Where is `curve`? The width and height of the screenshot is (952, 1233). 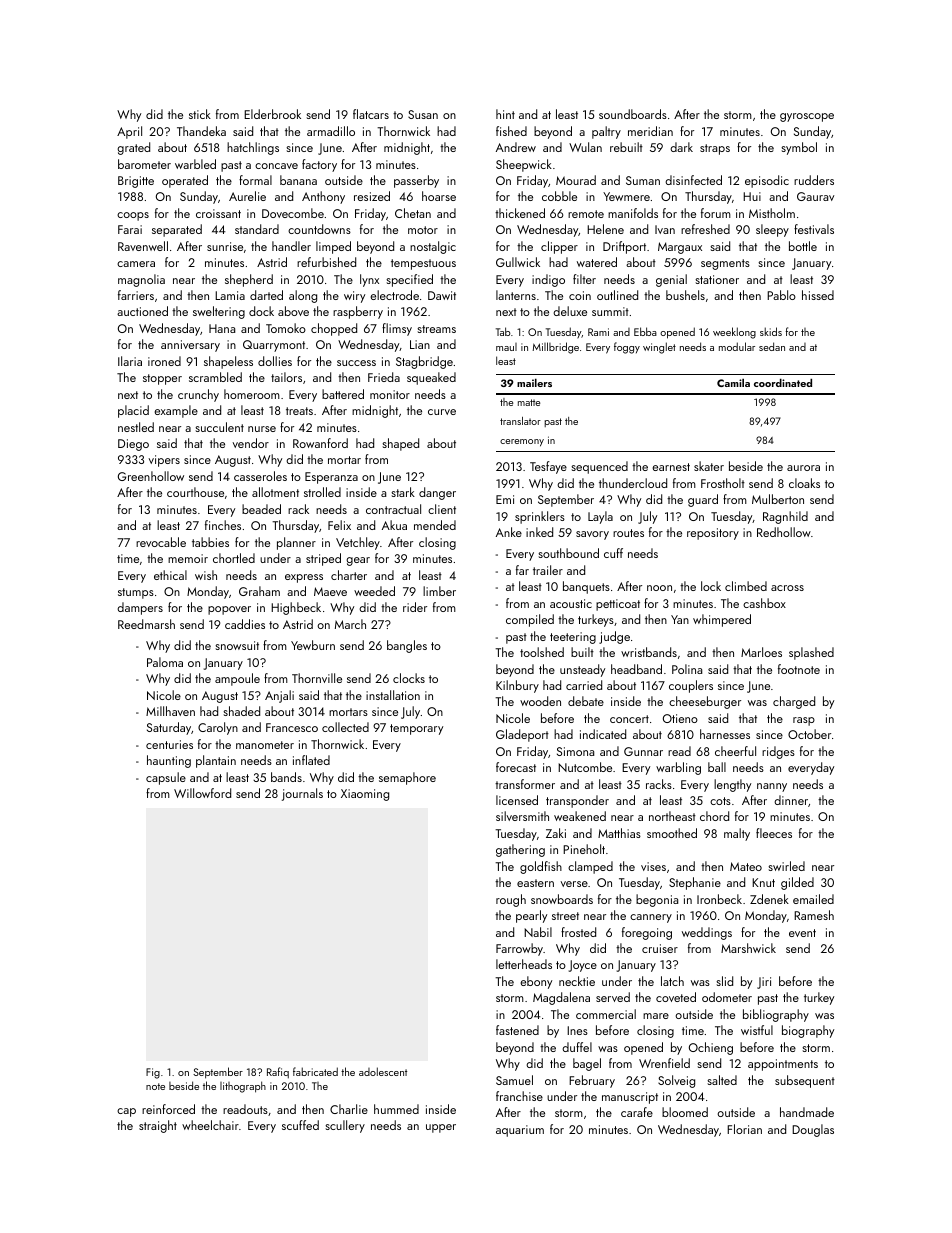
curve is located at coordinates (442, 412).
